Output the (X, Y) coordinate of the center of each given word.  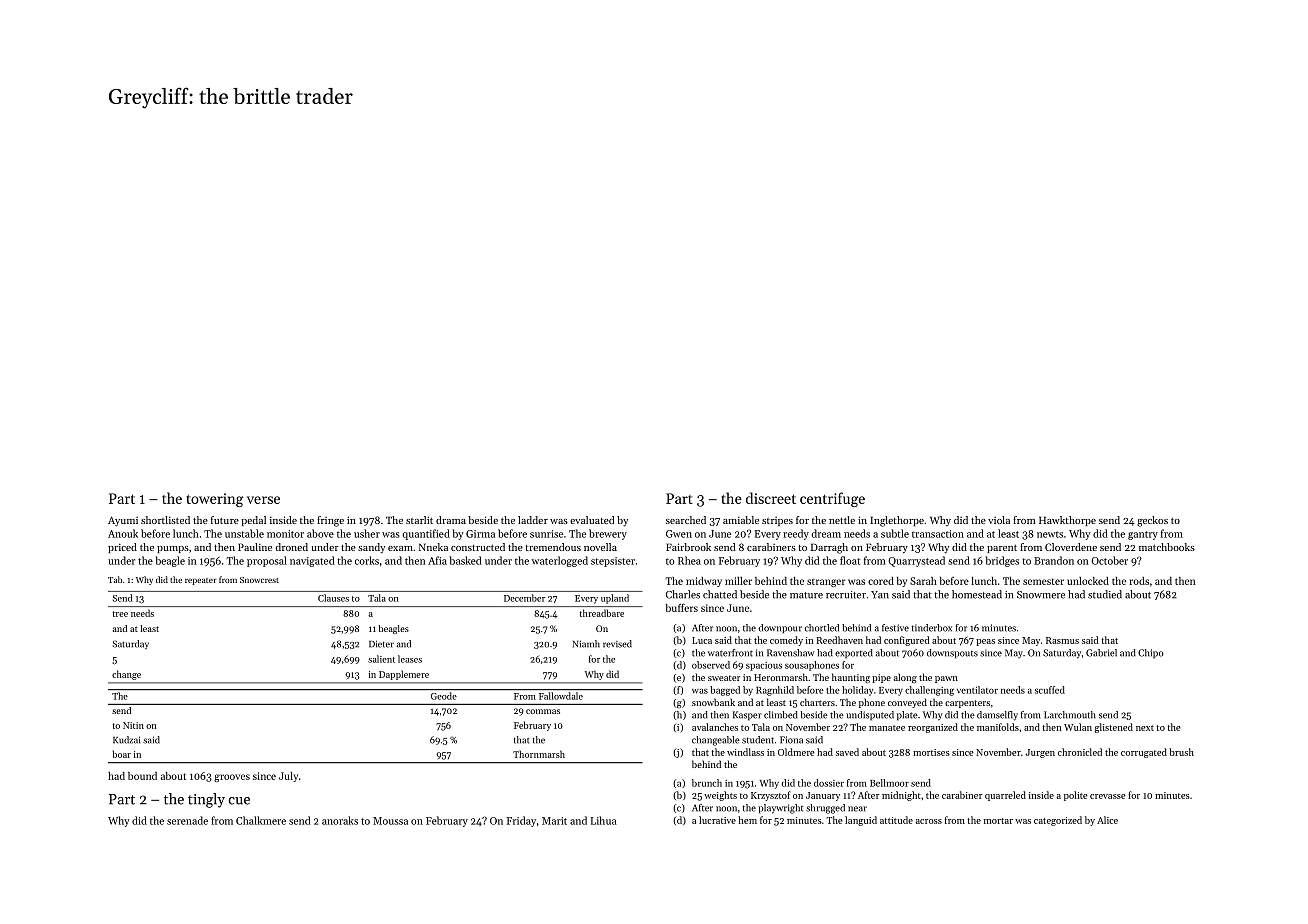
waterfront (730, 653)
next (1145, 728)
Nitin (133, 725)
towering (214, 500)
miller (738, 581)
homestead (977, 594)
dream (826, 533)
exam (400, 548)
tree (120, 614)
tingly (206, 800)
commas (543, 711)
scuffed (1050, 690)
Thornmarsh (539, 754)
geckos (1152, 521)
